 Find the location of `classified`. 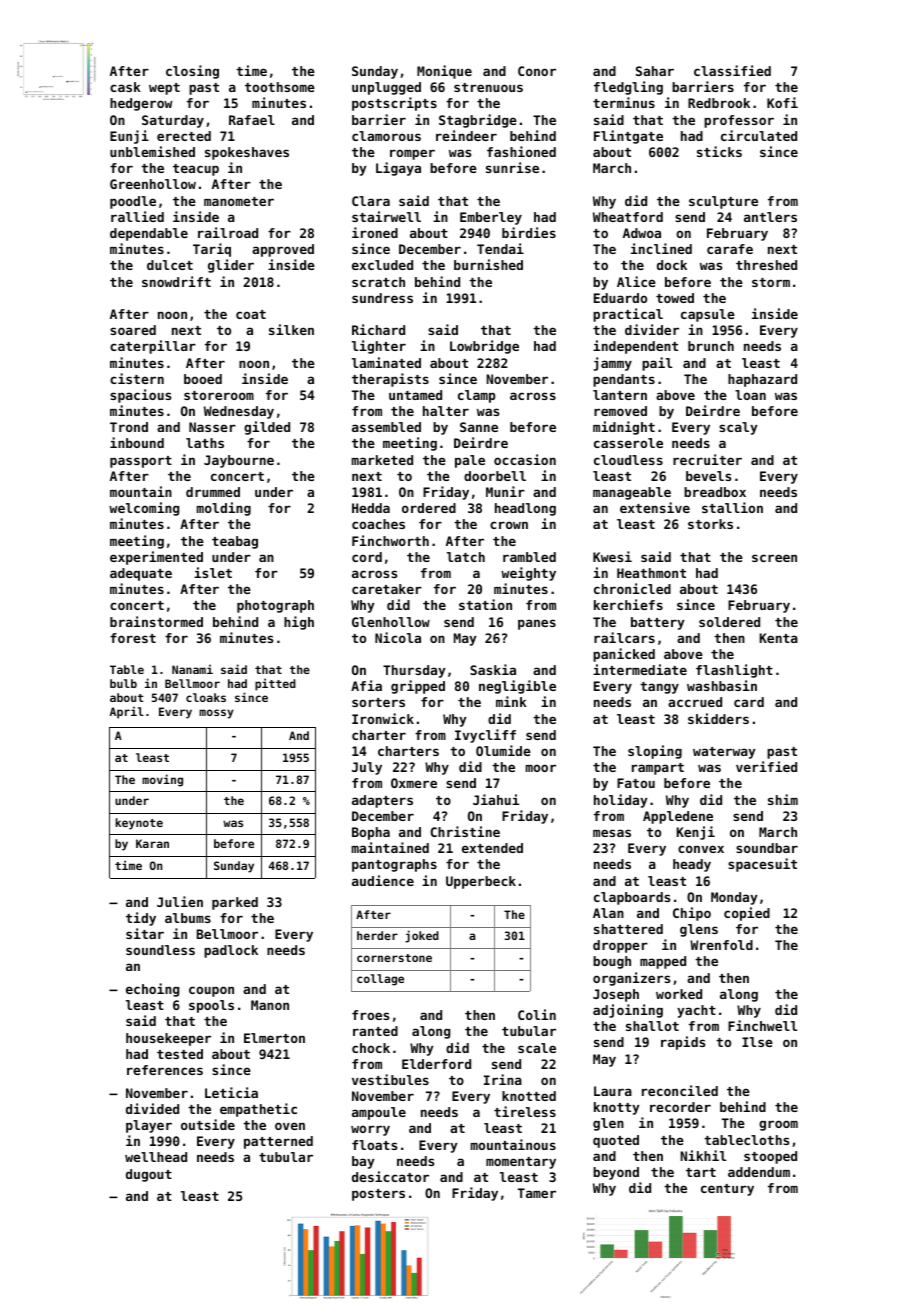

classified is located at coordinates (732, 70).
